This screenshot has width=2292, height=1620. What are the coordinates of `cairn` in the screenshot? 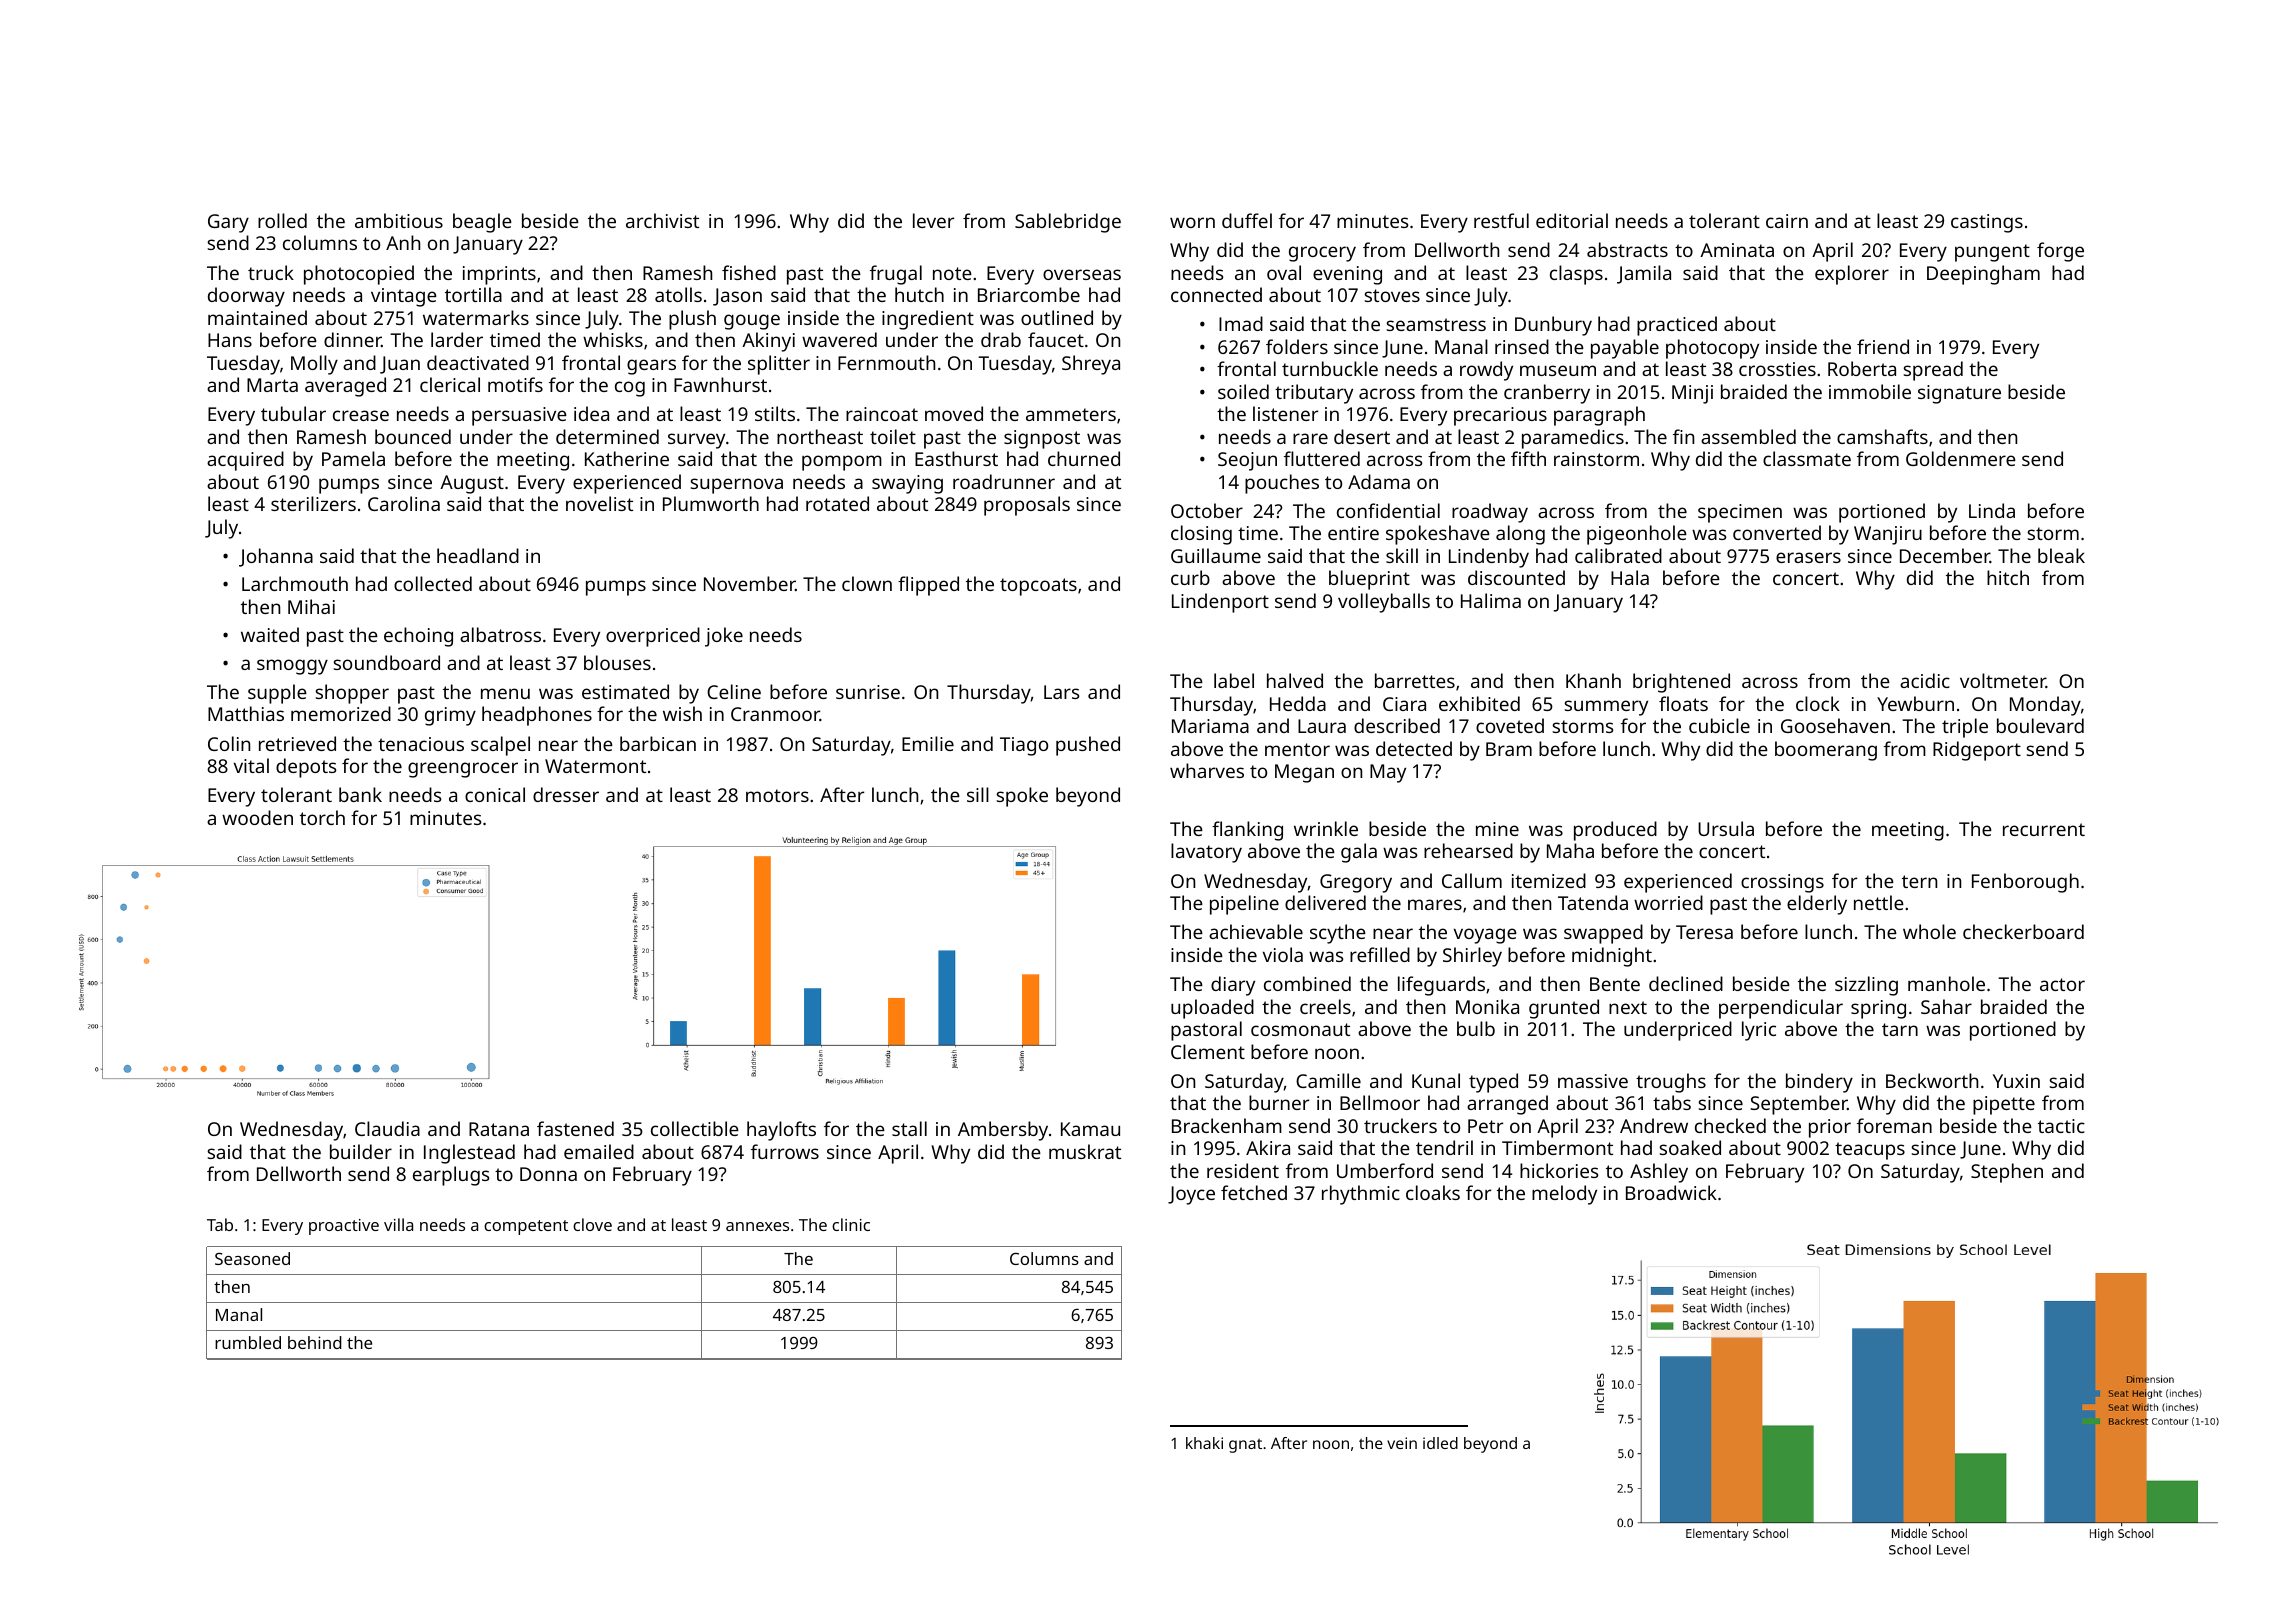 It's located at (1787, 221).
